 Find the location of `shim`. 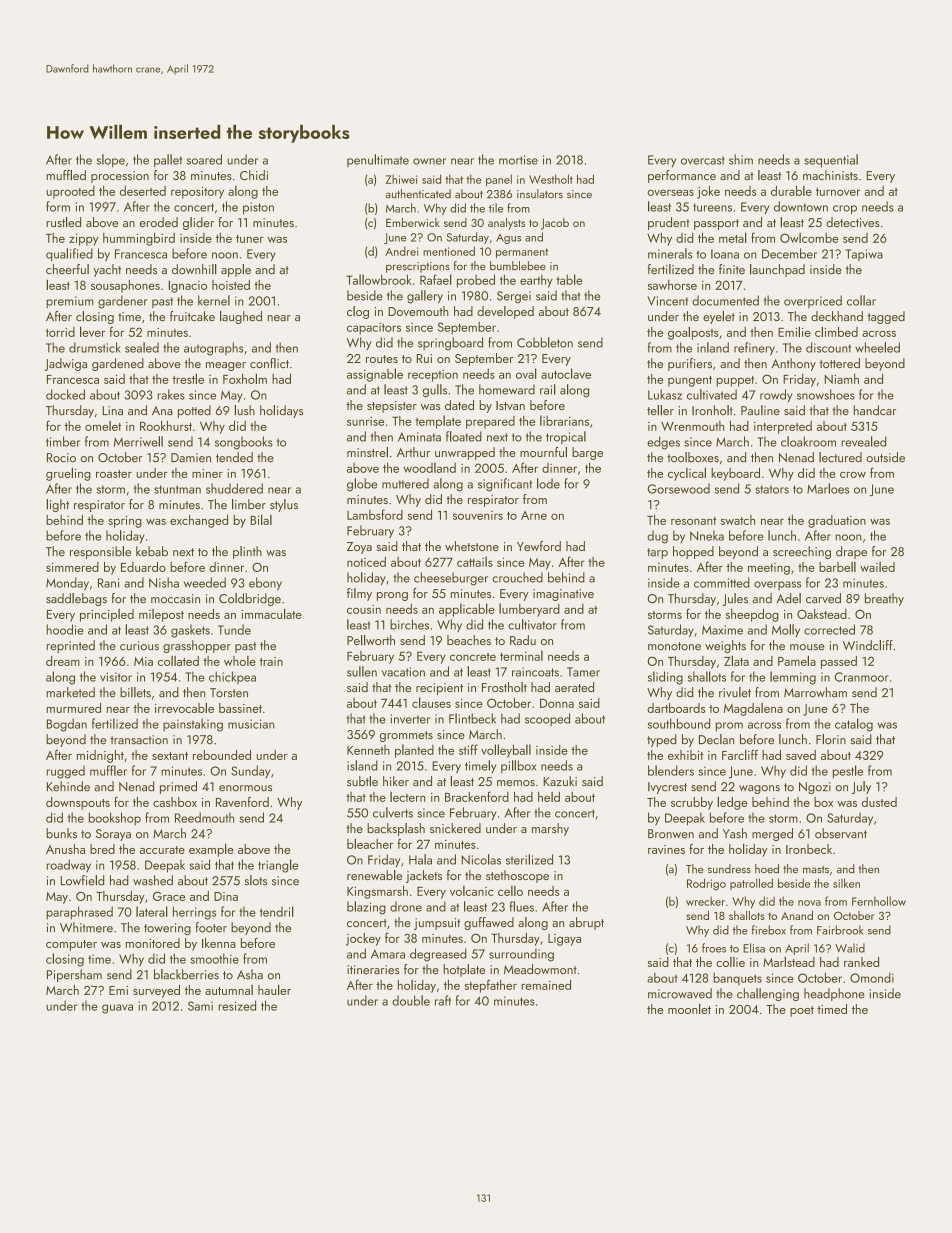

shim is located at coordinates (741, 159).
